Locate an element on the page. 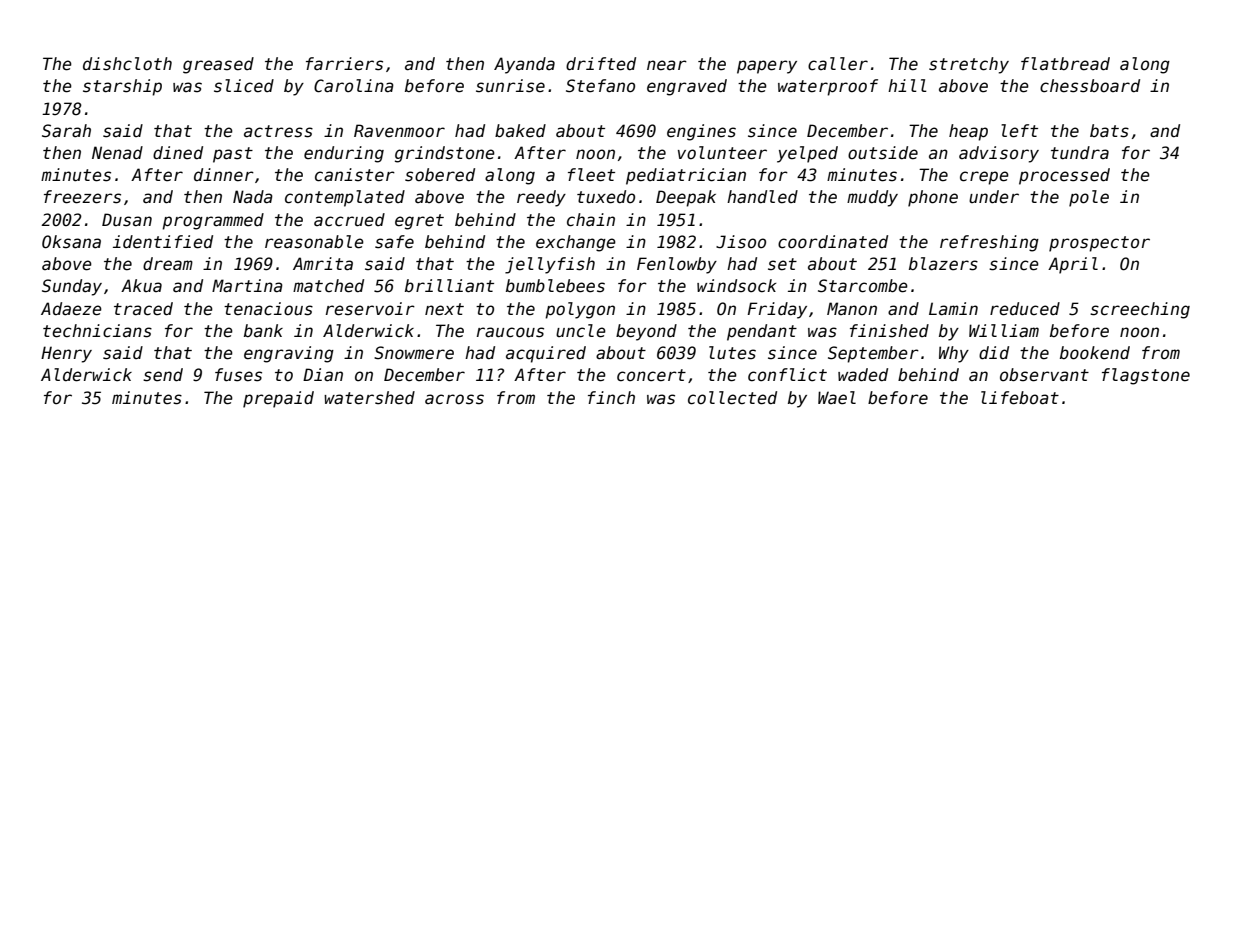  reedy is located at coordinates (541, 198).
